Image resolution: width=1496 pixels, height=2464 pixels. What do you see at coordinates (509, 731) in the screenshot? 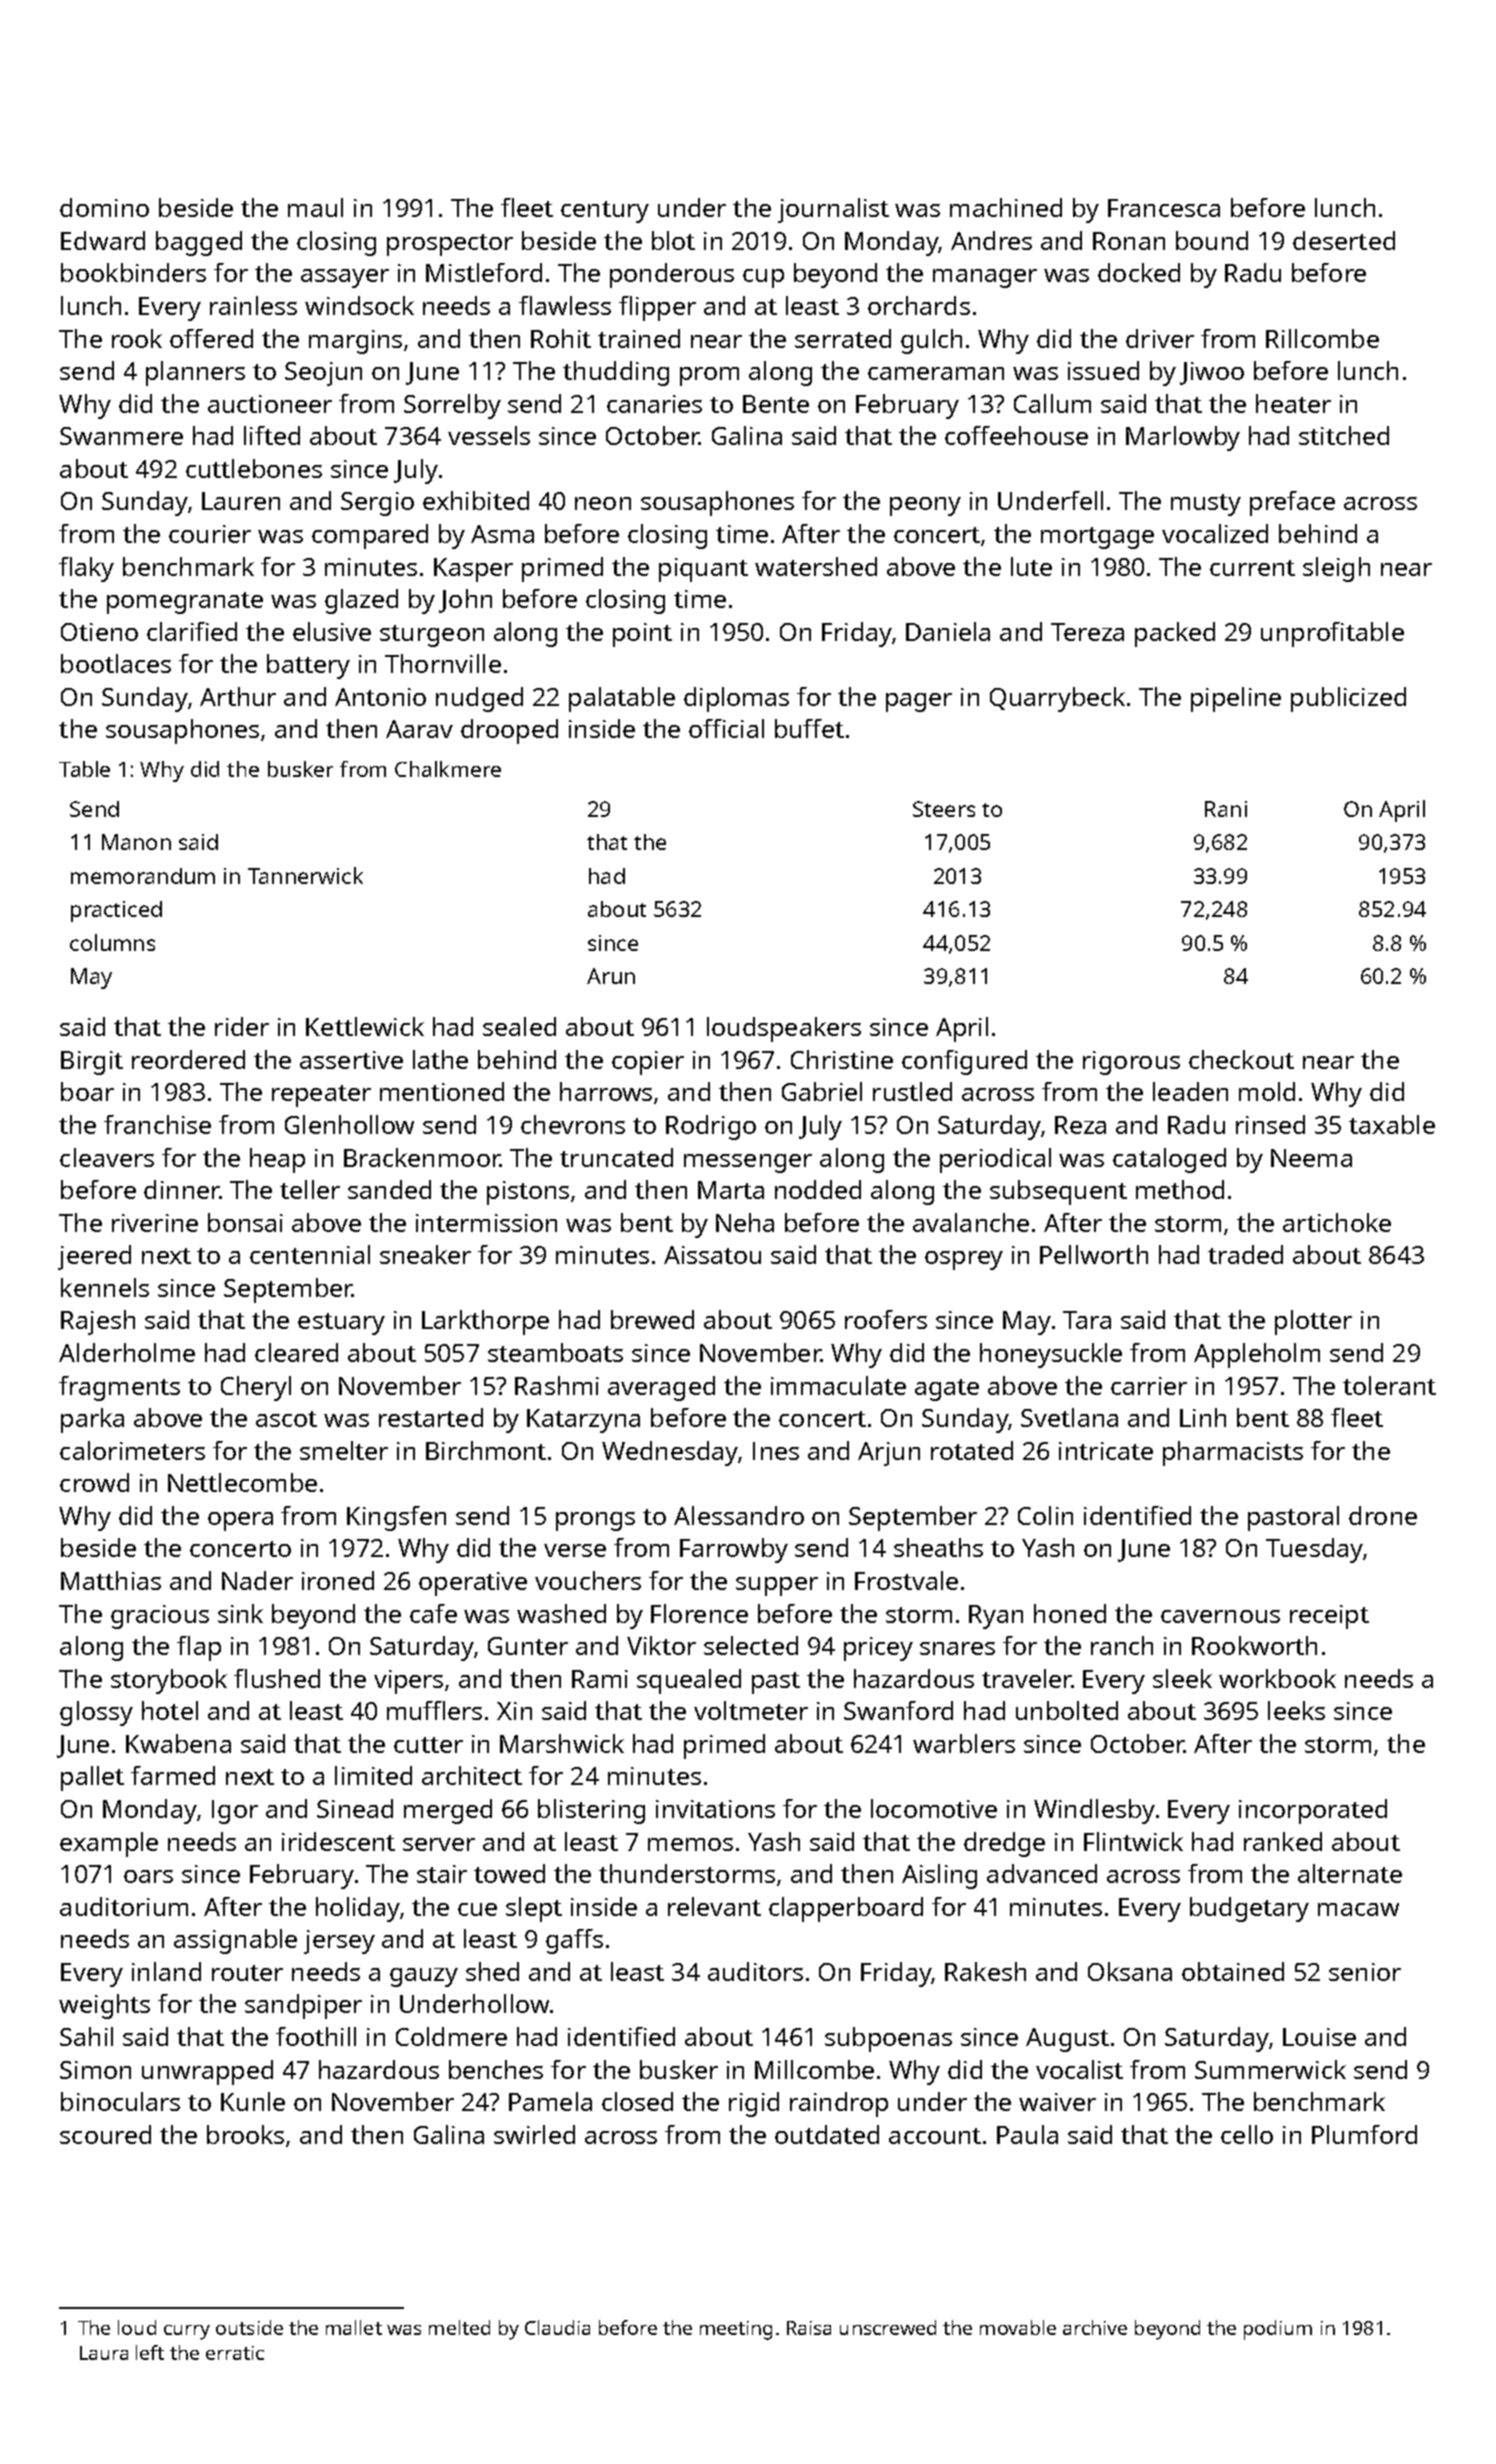
I see `drooped` at bounding box center [509, 731].
